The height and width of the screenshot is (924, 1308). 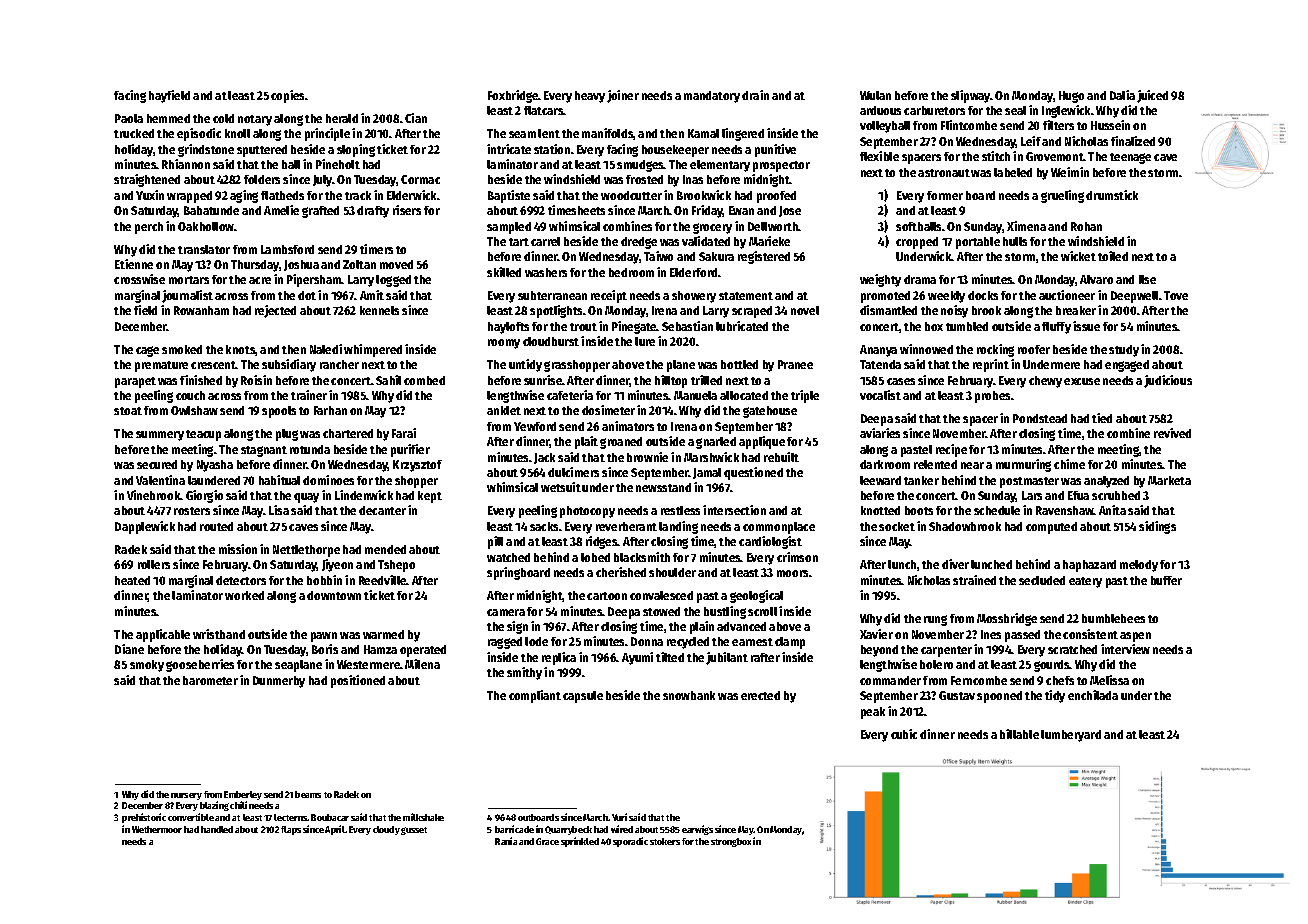 I want to click on buffer, so click(x=1166, y=580).
